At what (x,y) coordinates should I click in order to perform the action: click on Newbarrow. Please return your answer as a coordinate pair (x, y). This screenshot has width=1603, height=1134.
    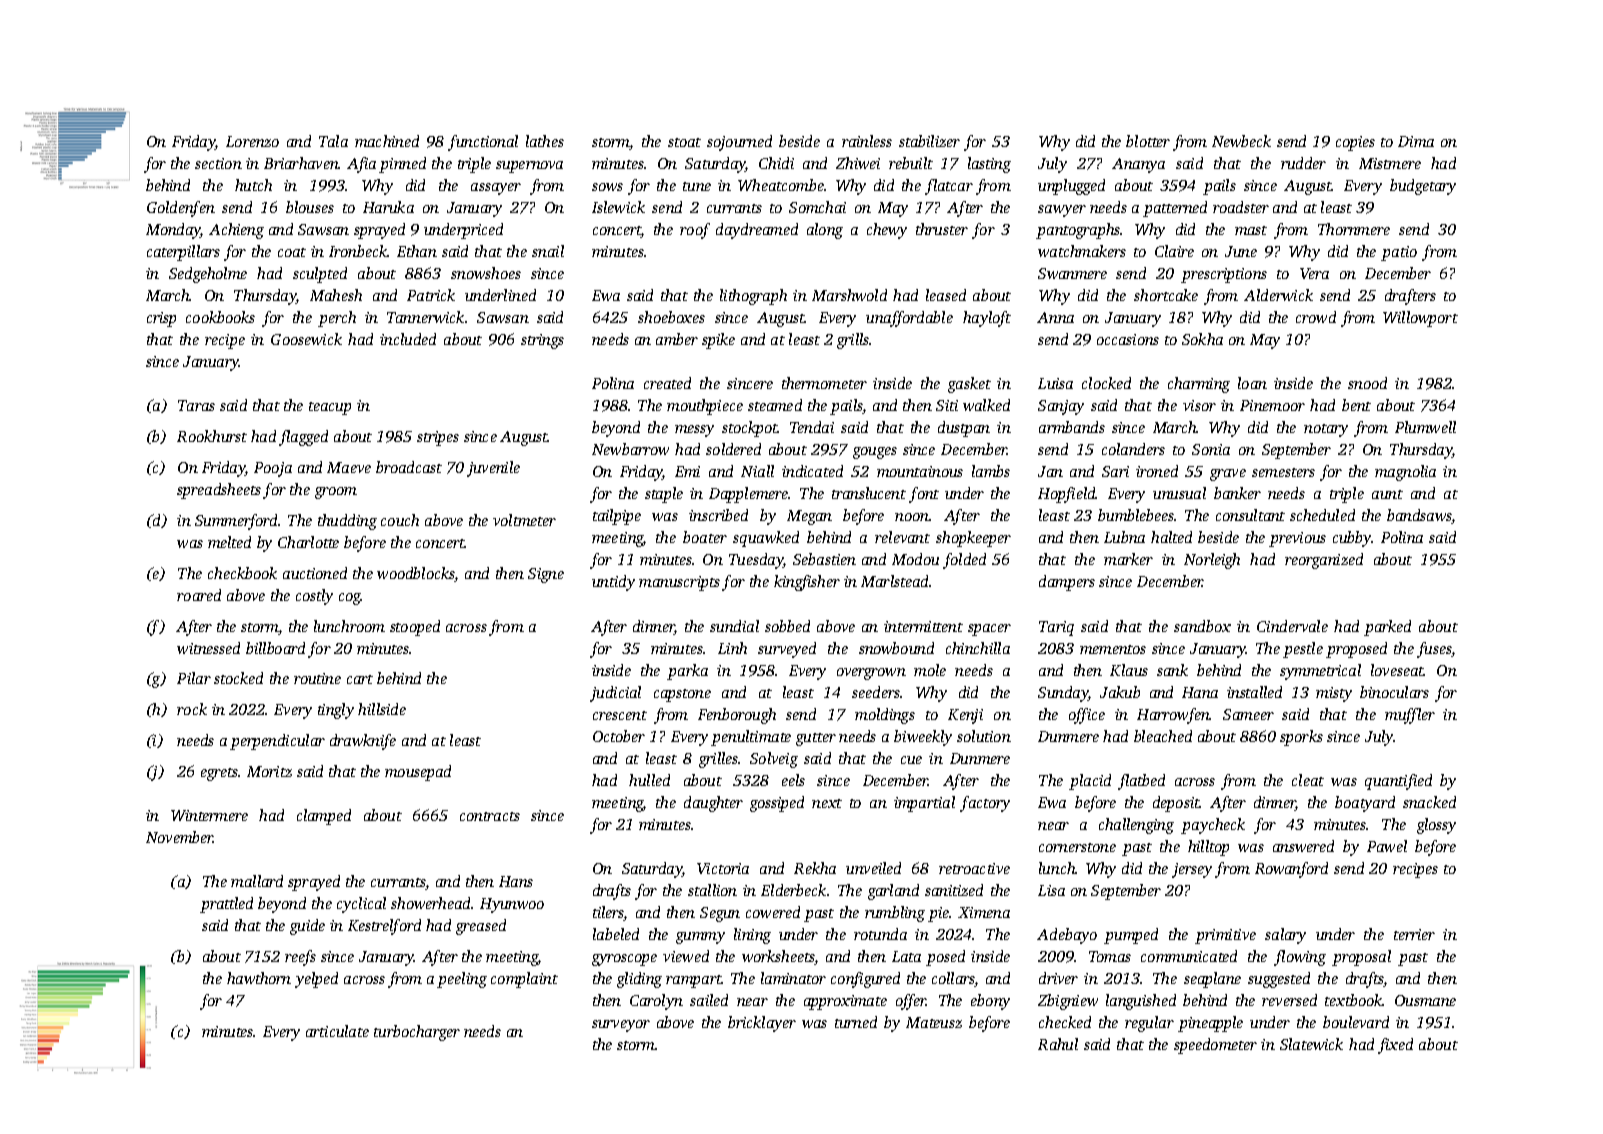
    Looking at the image, I should click on (630, 449).
